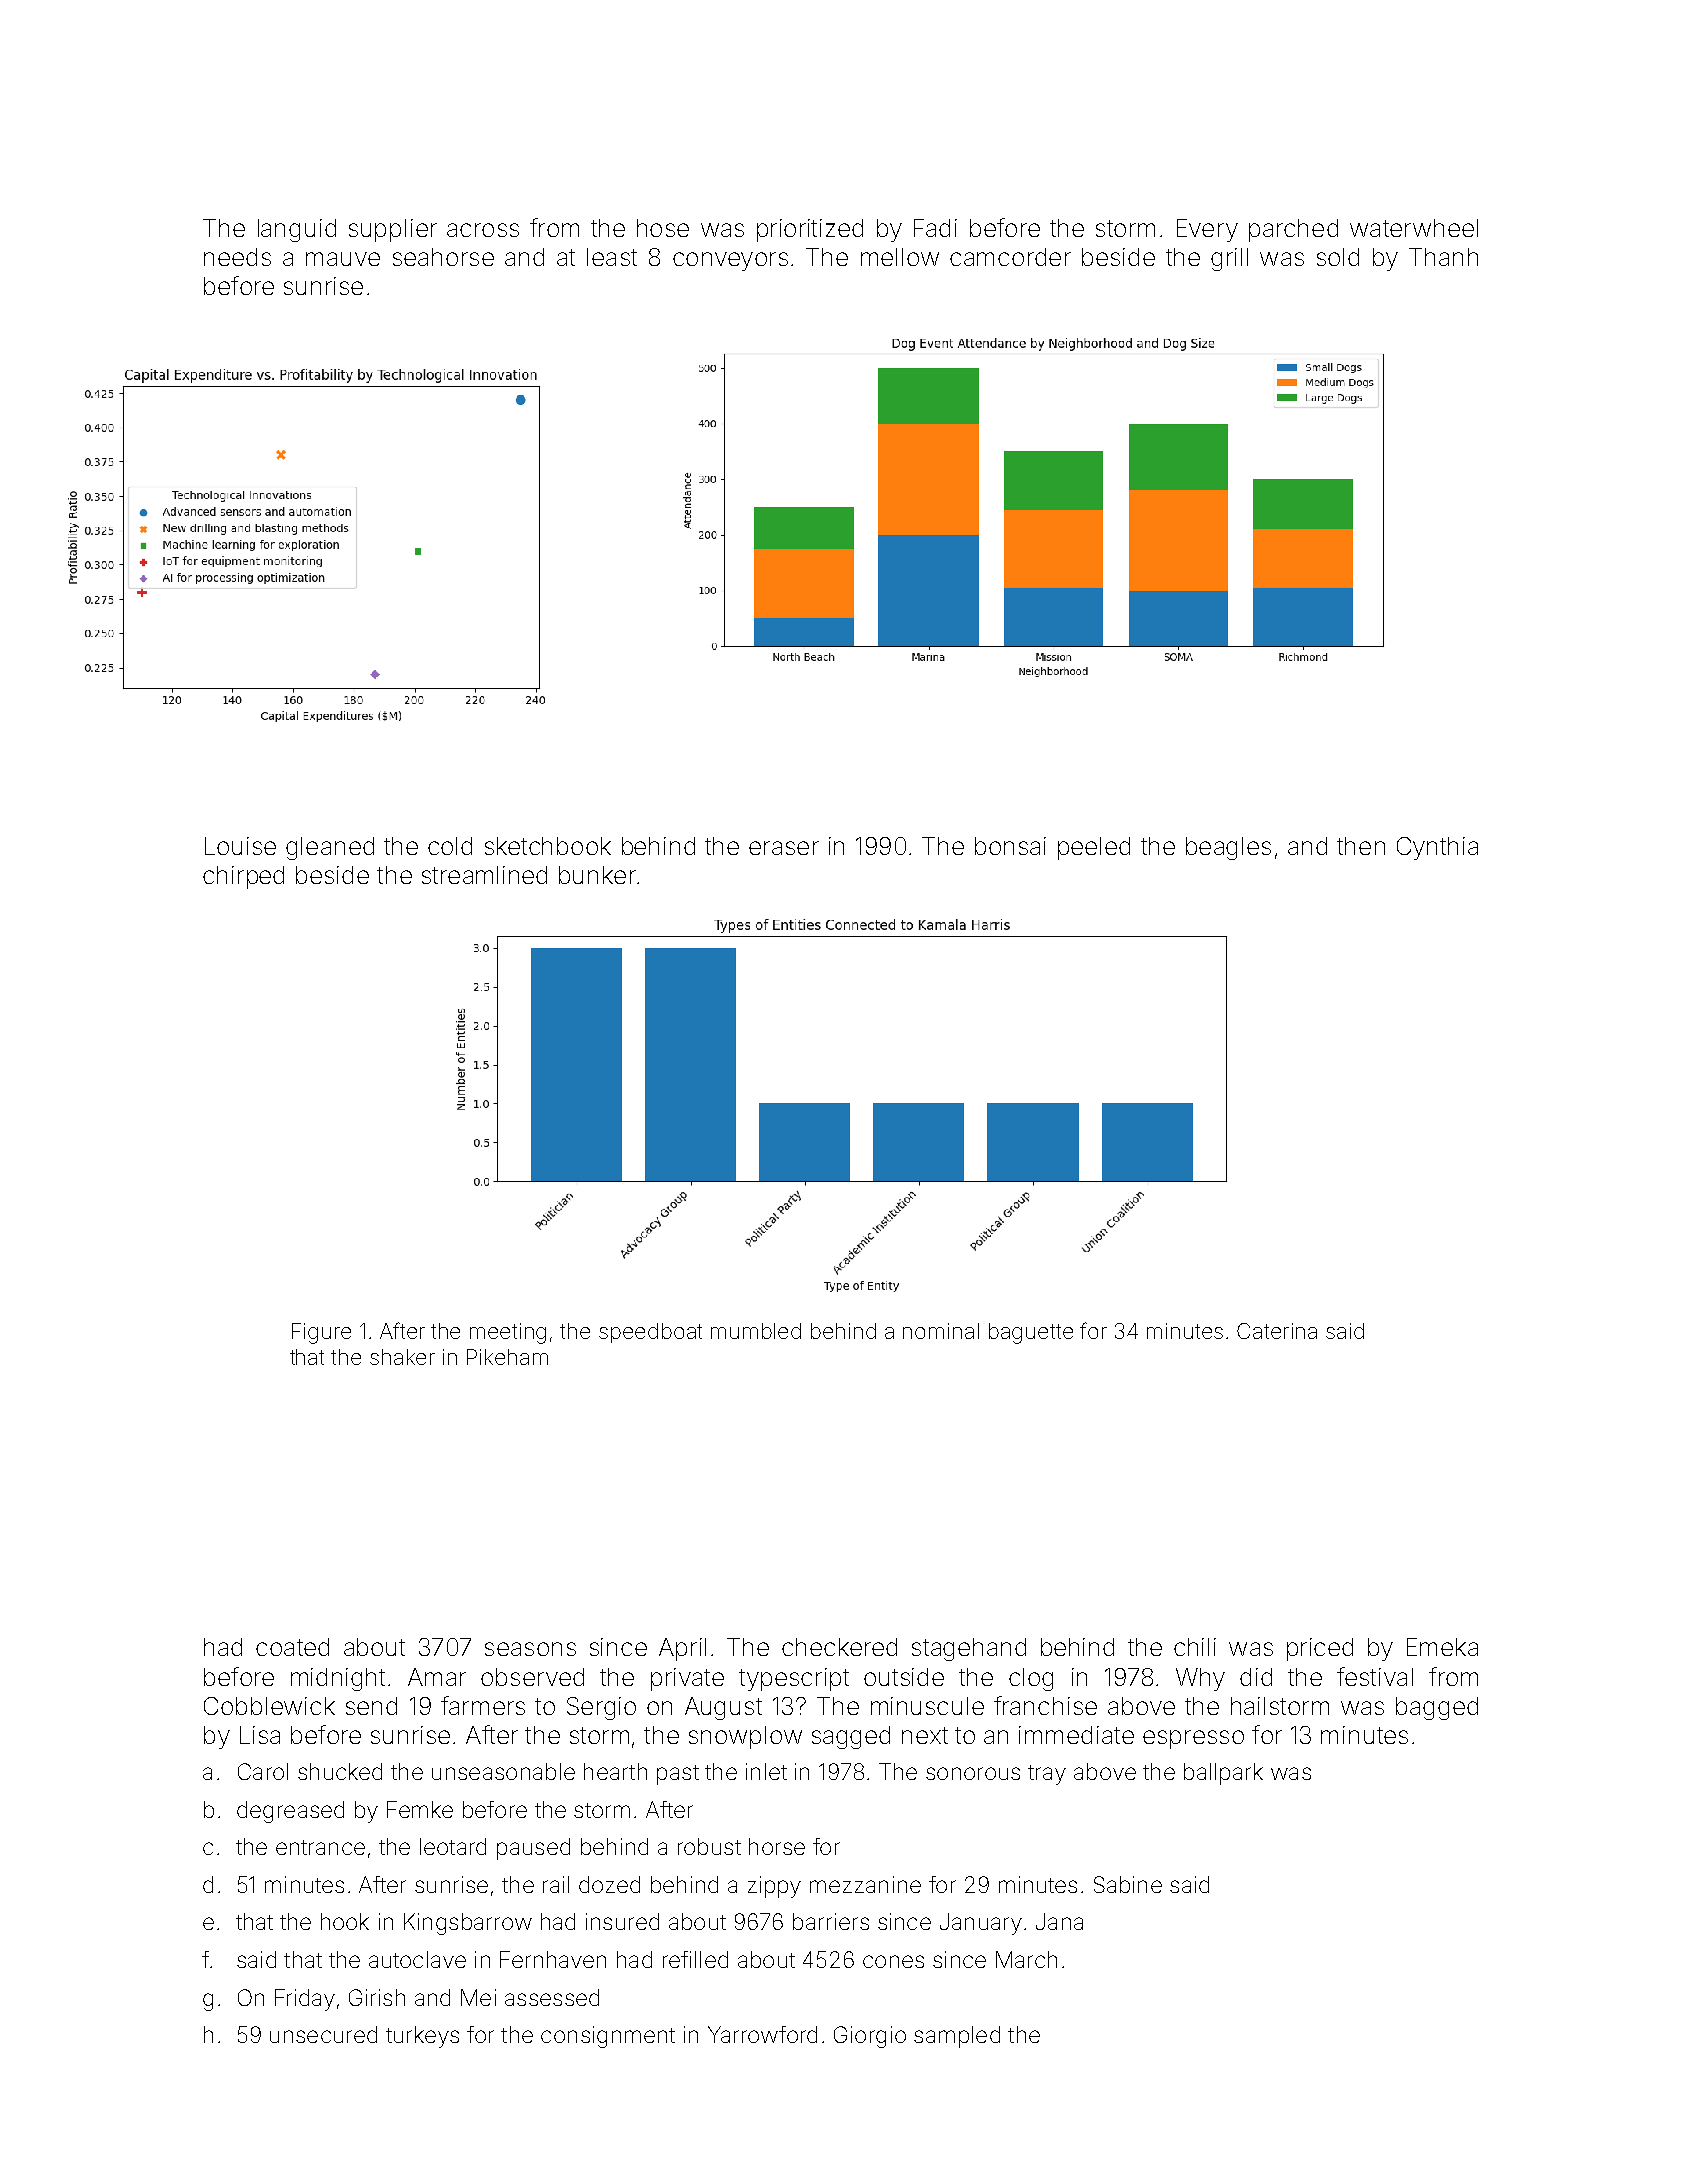 Image resolution: width=1683 pixels, height=2178 pixels. Describe the element at coordinates (1338, 257) in the page. I see `sold` at that location.
